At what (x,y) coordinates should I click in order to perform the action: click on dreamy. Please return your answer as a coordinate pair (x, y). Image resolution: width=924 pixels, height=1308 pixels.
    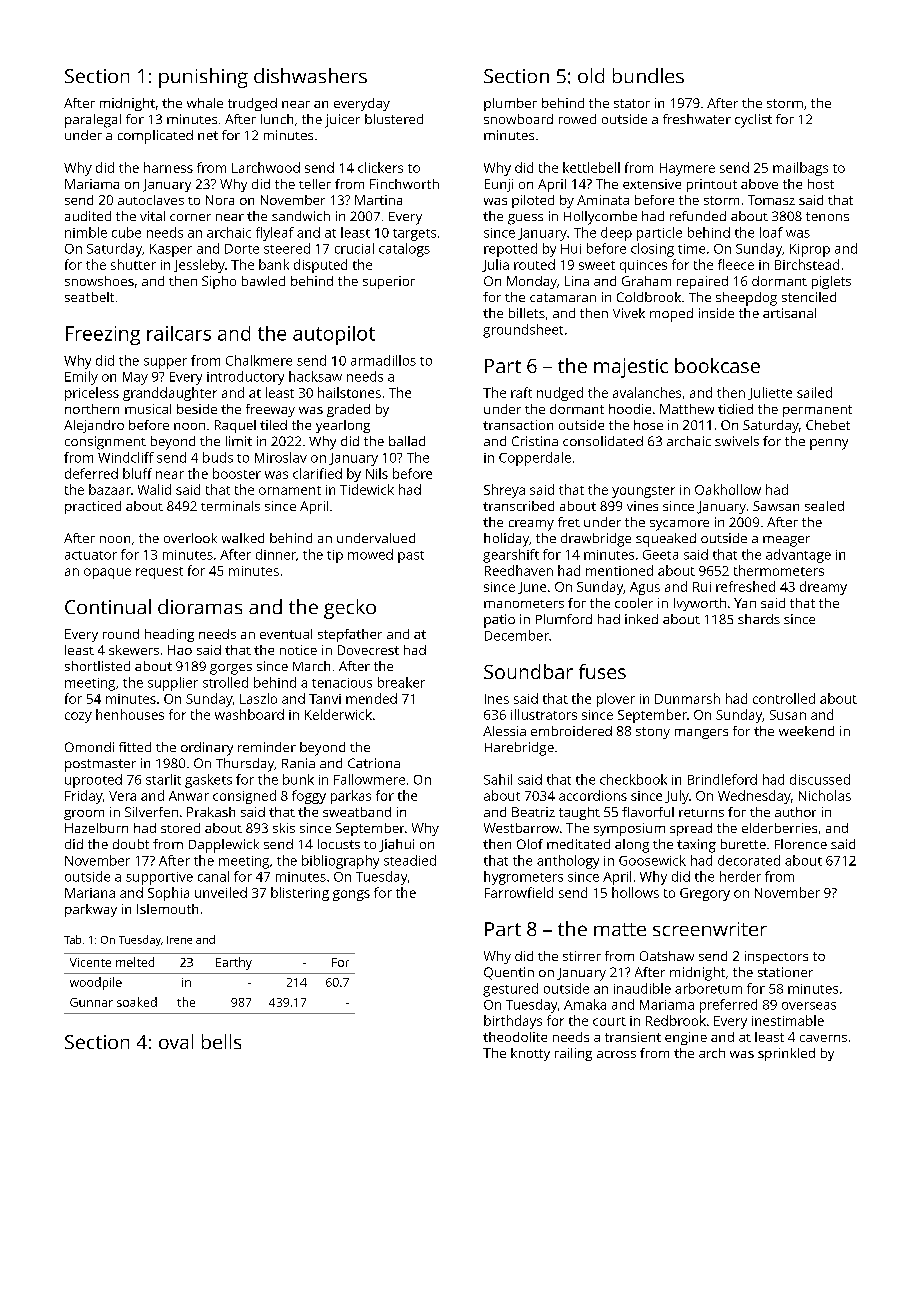
    Looking at the image, I should click on (823, 588).
